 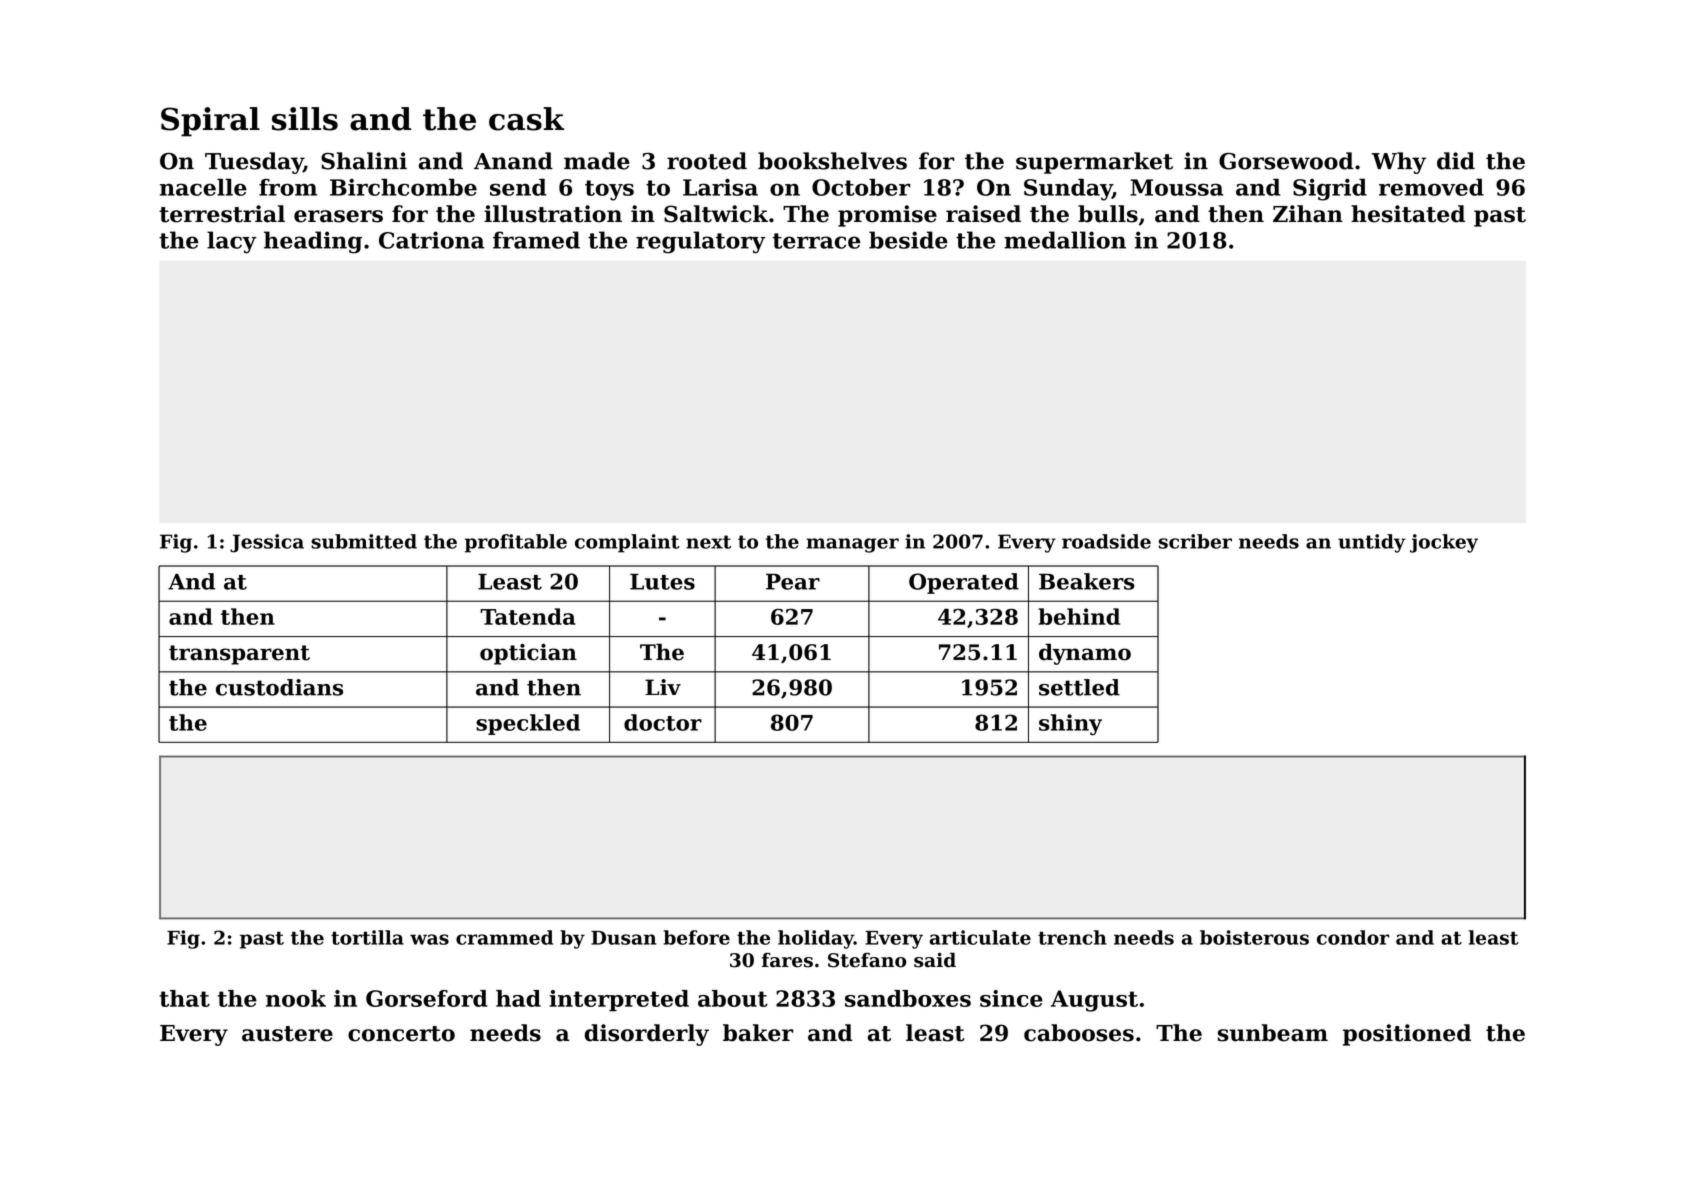 What do you see at coordinates (1106, 541) in the screenshot?
I see `roadside` at bounding box center [1106, 541].
